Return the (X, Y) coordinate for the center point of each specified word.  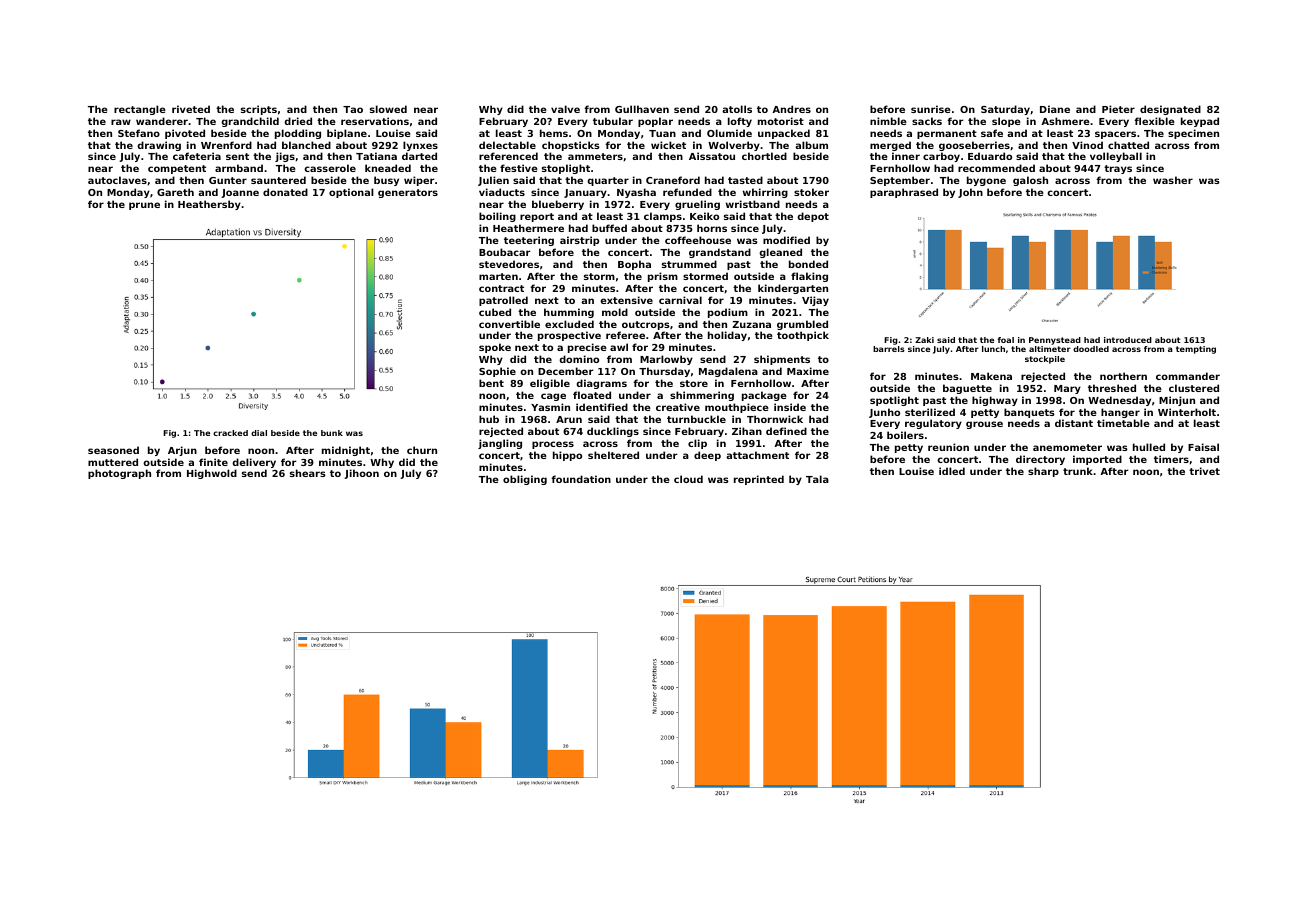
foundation (581, 479)
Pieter (1118, 109)
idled (952, 471)
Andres (791, 109)
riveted (191, 109)
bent (491, 383)
